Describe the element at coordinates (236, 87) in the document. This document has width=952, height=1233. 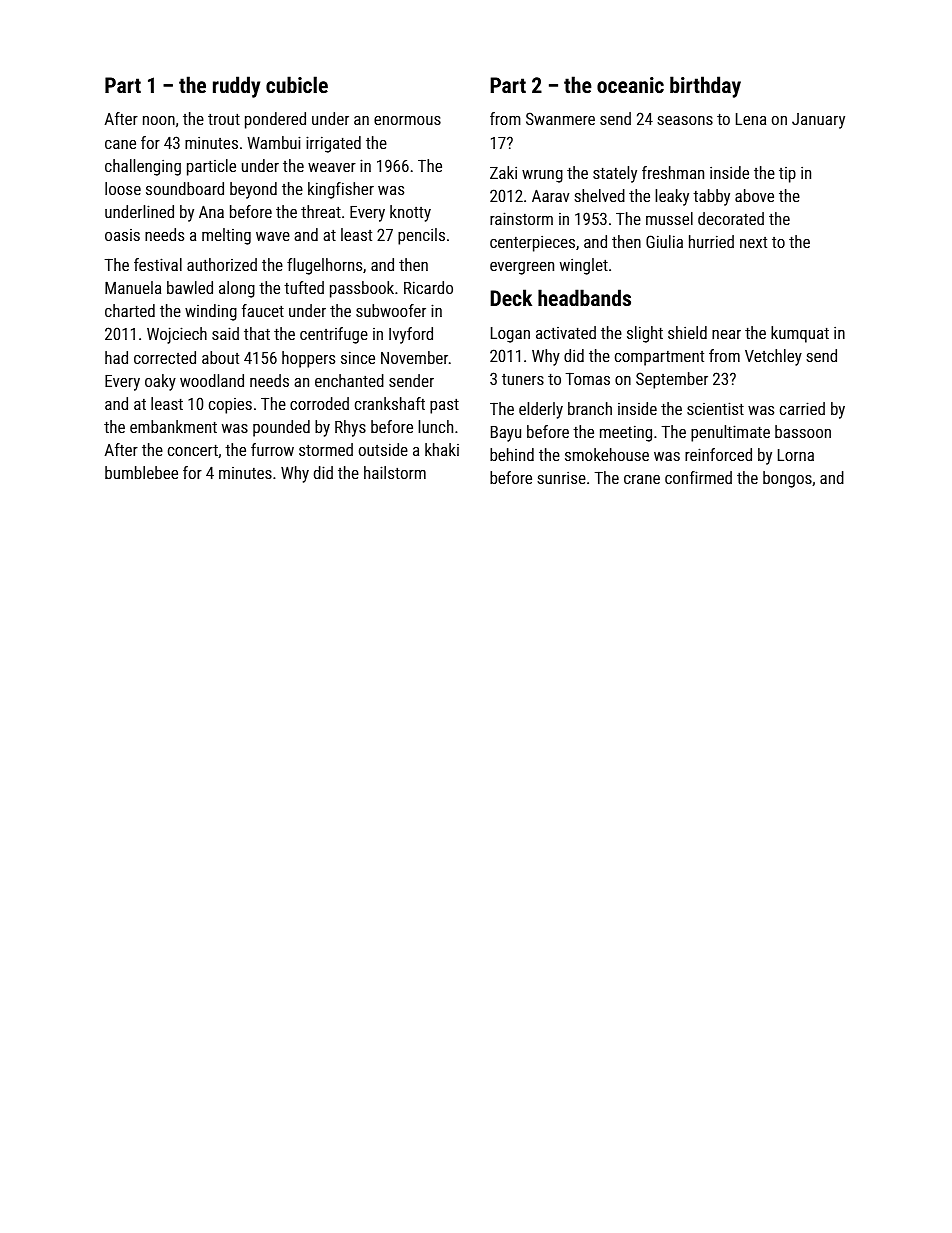
I see `ruddy` at that location.
